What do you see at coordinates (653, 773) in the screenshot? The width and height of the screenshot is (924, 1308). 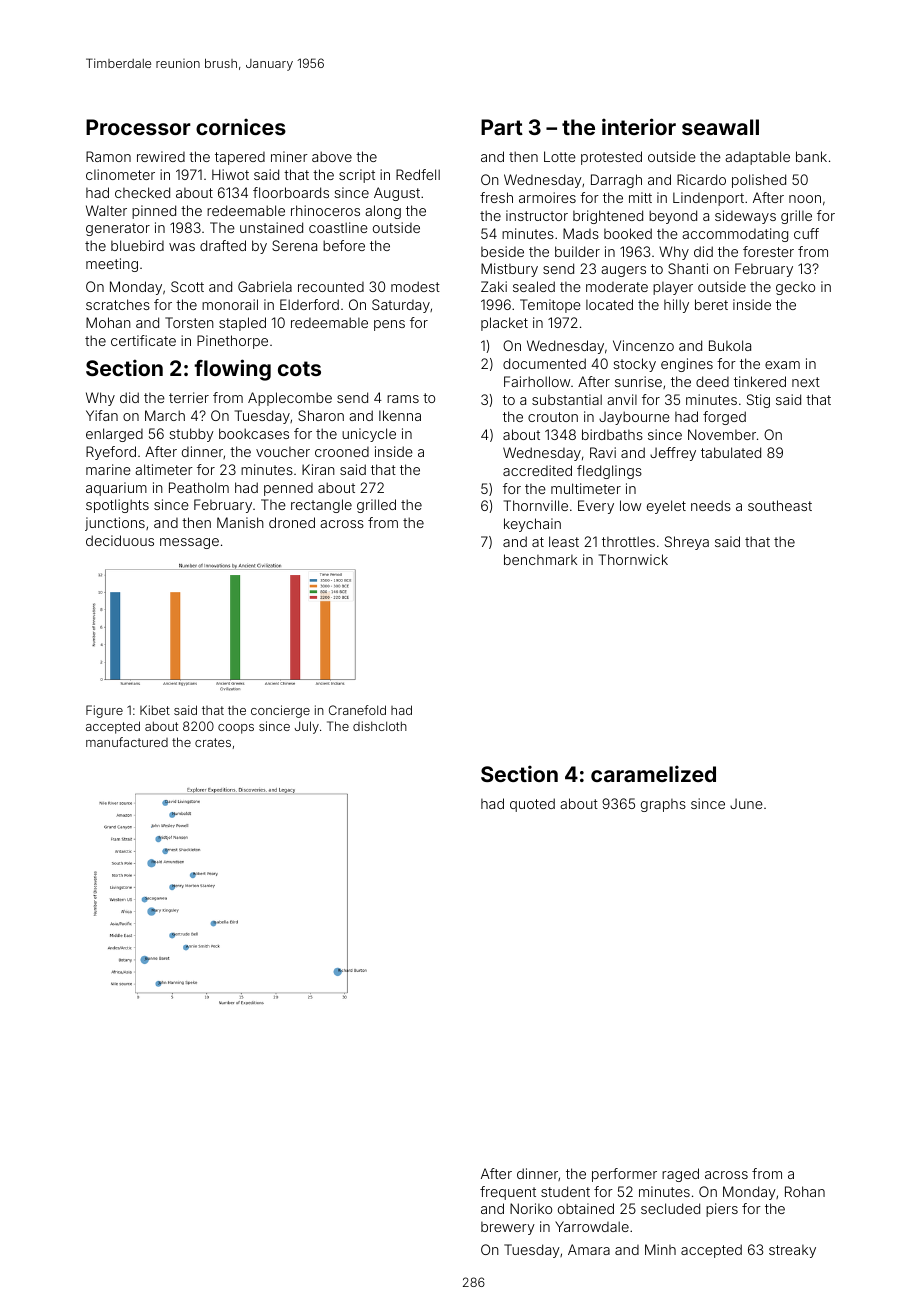 I see `caramelized` at bounding box center [653, 773].
